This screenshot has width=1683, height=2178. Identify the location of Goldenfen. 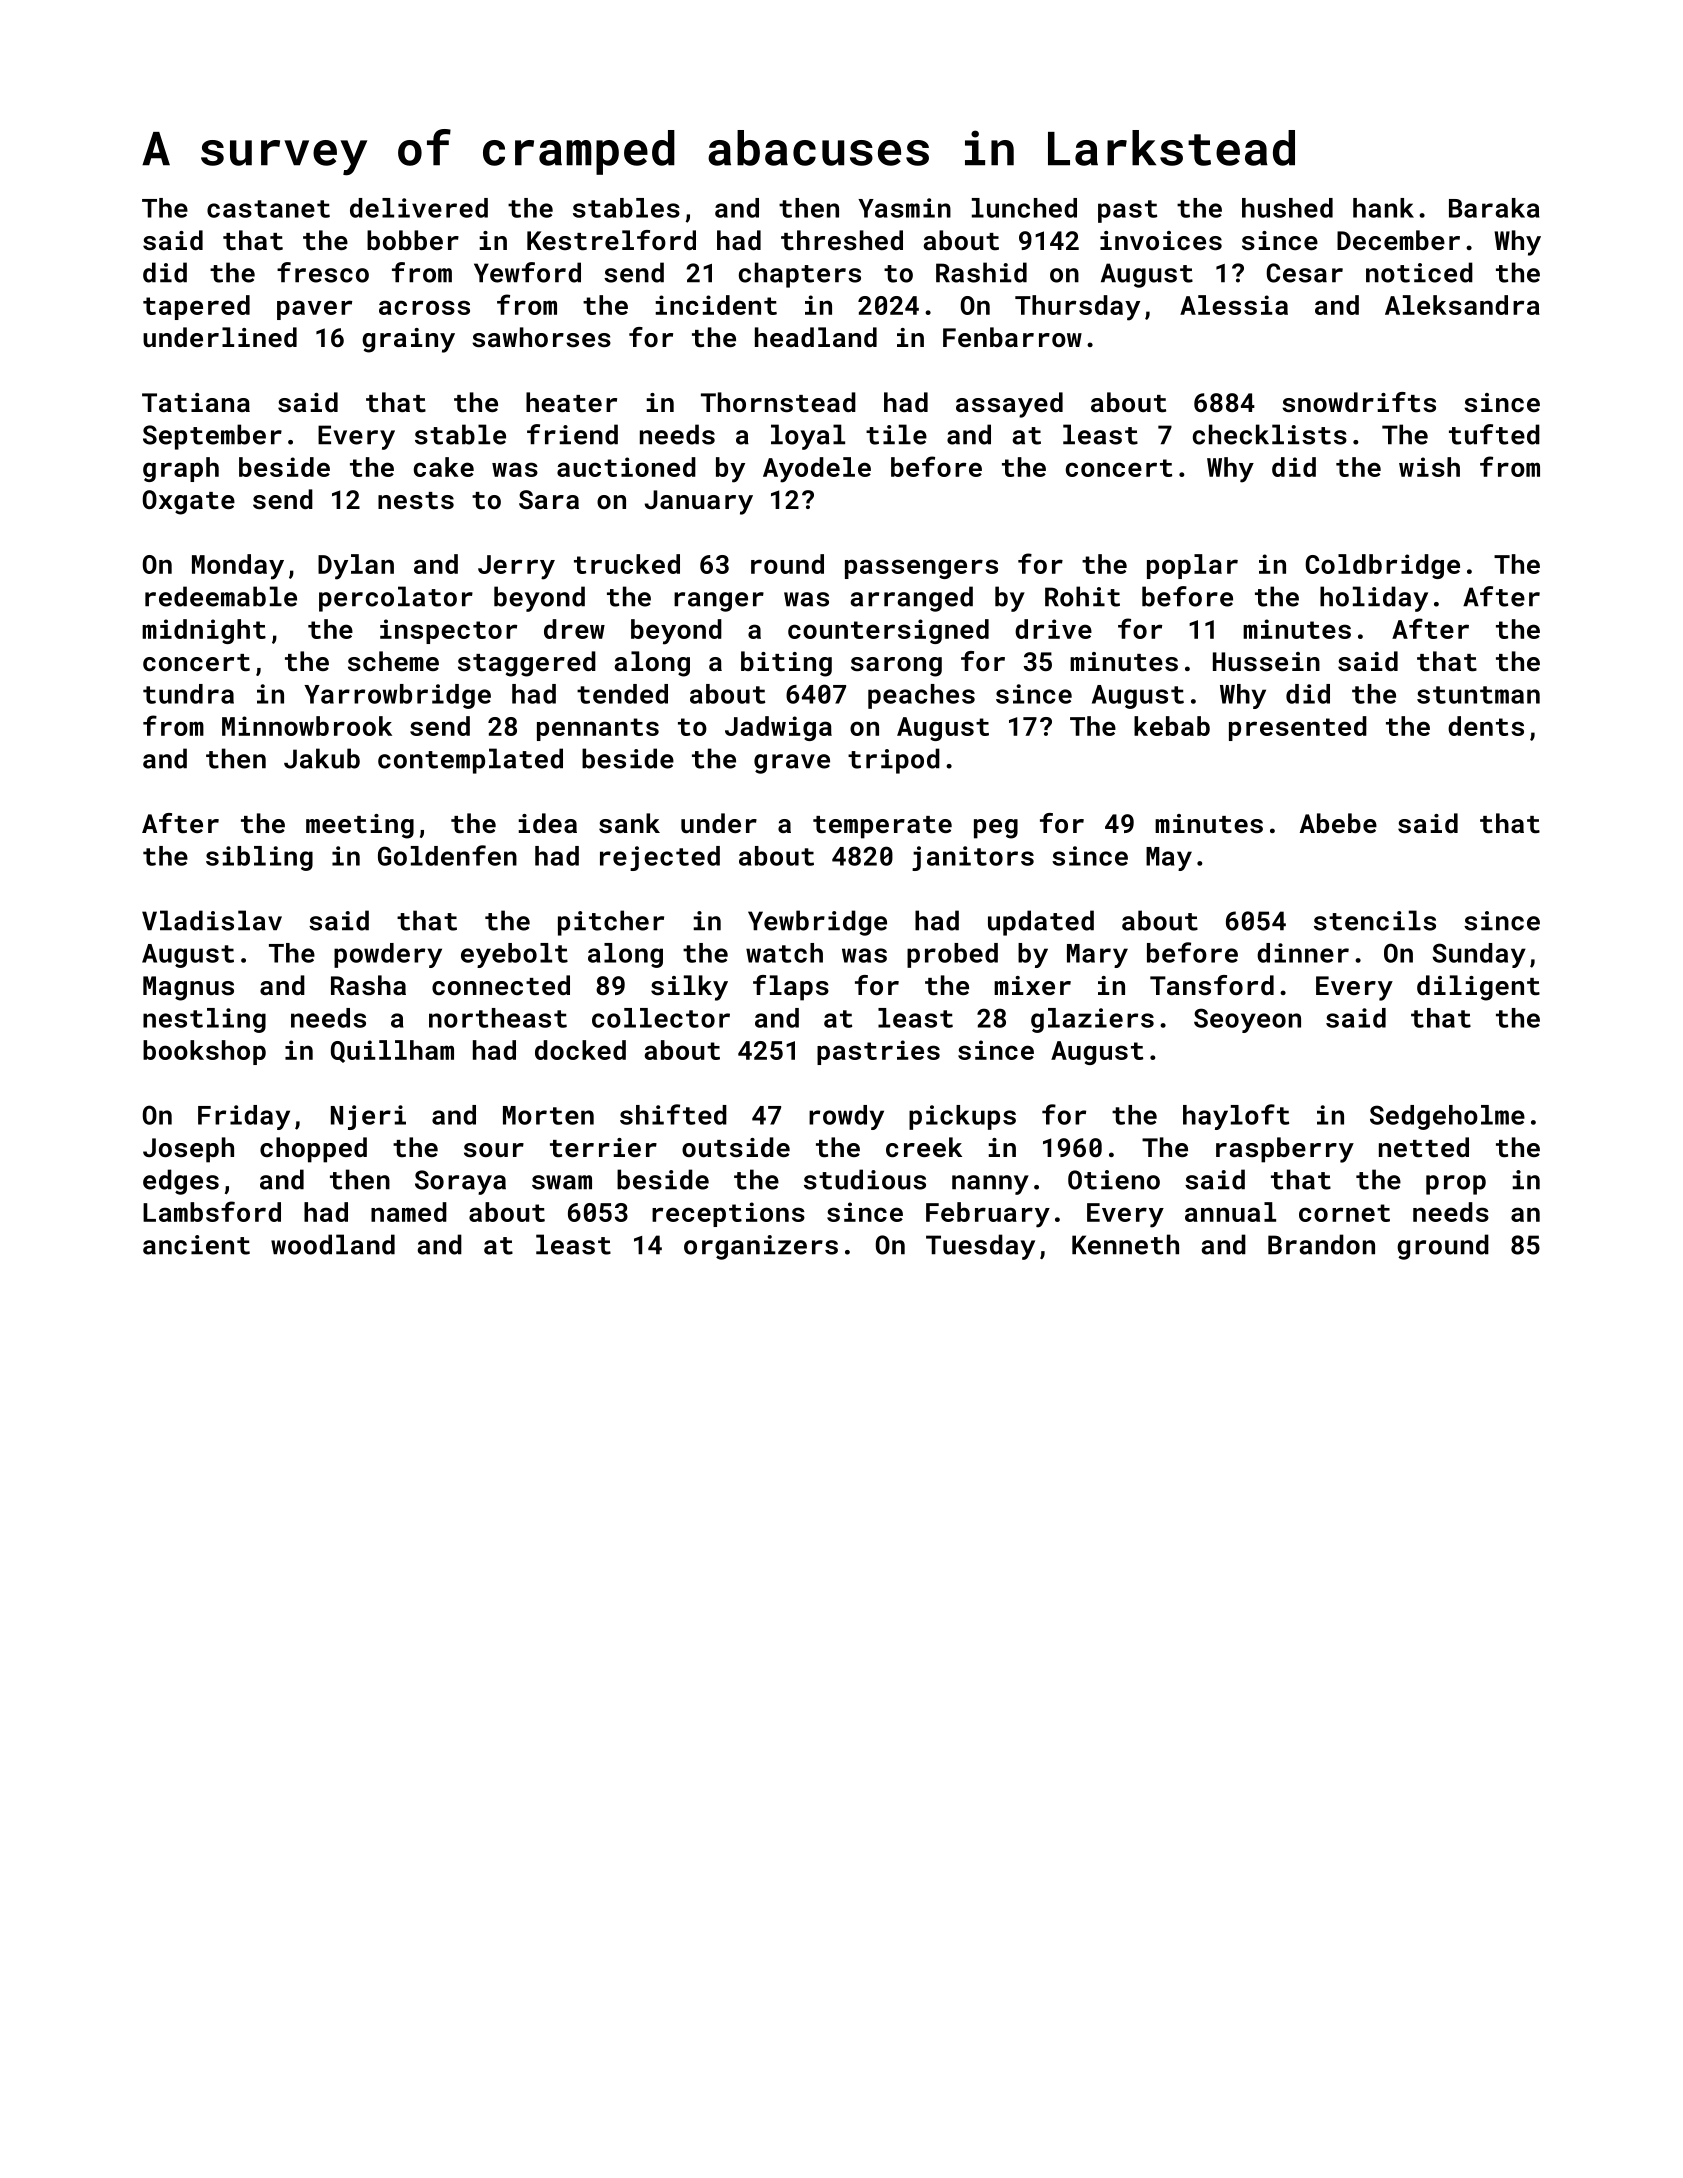
(447, 855).
